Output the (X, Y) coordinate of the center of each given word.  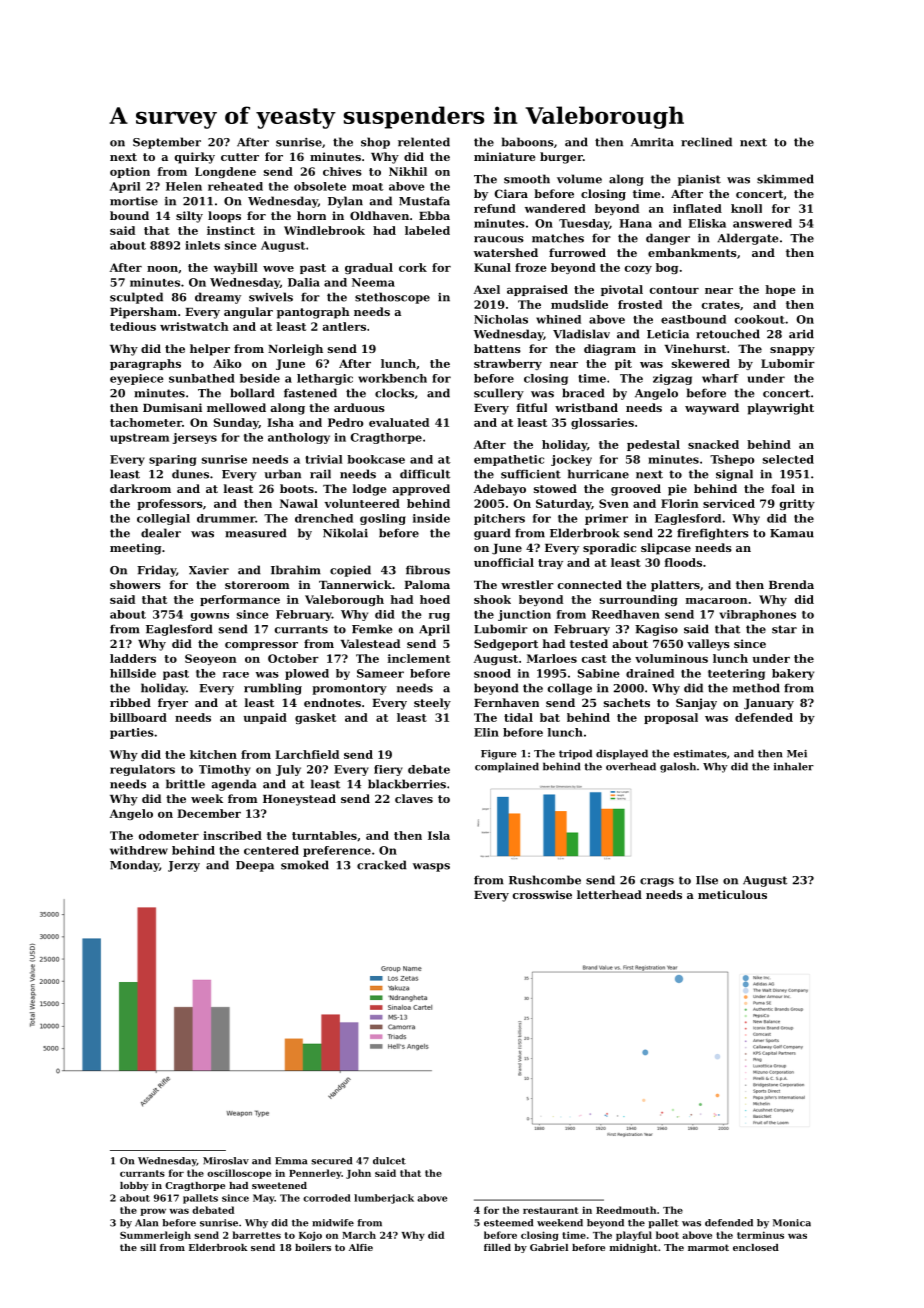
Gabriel (549, 1247)
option (130, 172)
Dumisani (172, 407)
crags (657, 882)
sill (148, 1247)
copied (350, 571)
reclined (706, 142)
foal (783, 488)
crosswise (542, 894)
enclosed (756, 1247)
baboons (528, 142)
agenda (234, 785)
